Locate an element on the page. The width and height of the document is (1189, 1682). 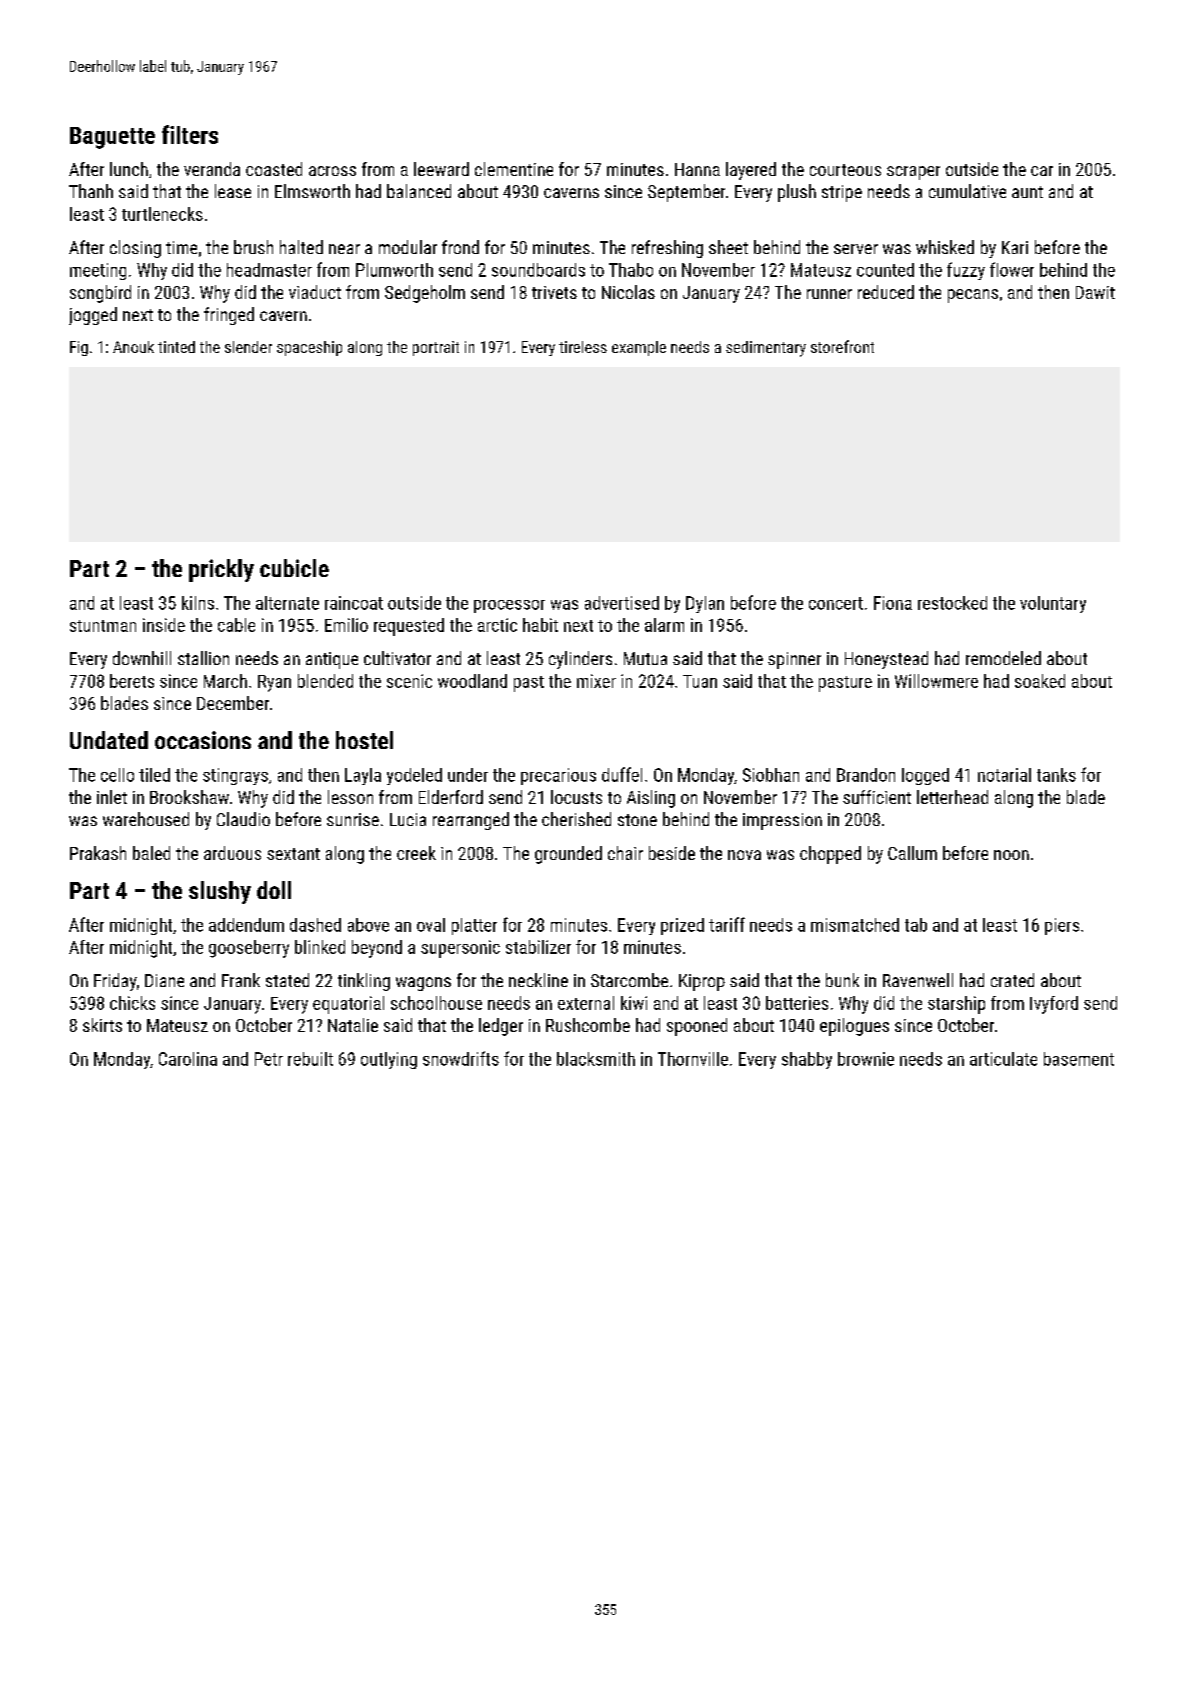
Nicolas is located at coordinates (628, 292).
